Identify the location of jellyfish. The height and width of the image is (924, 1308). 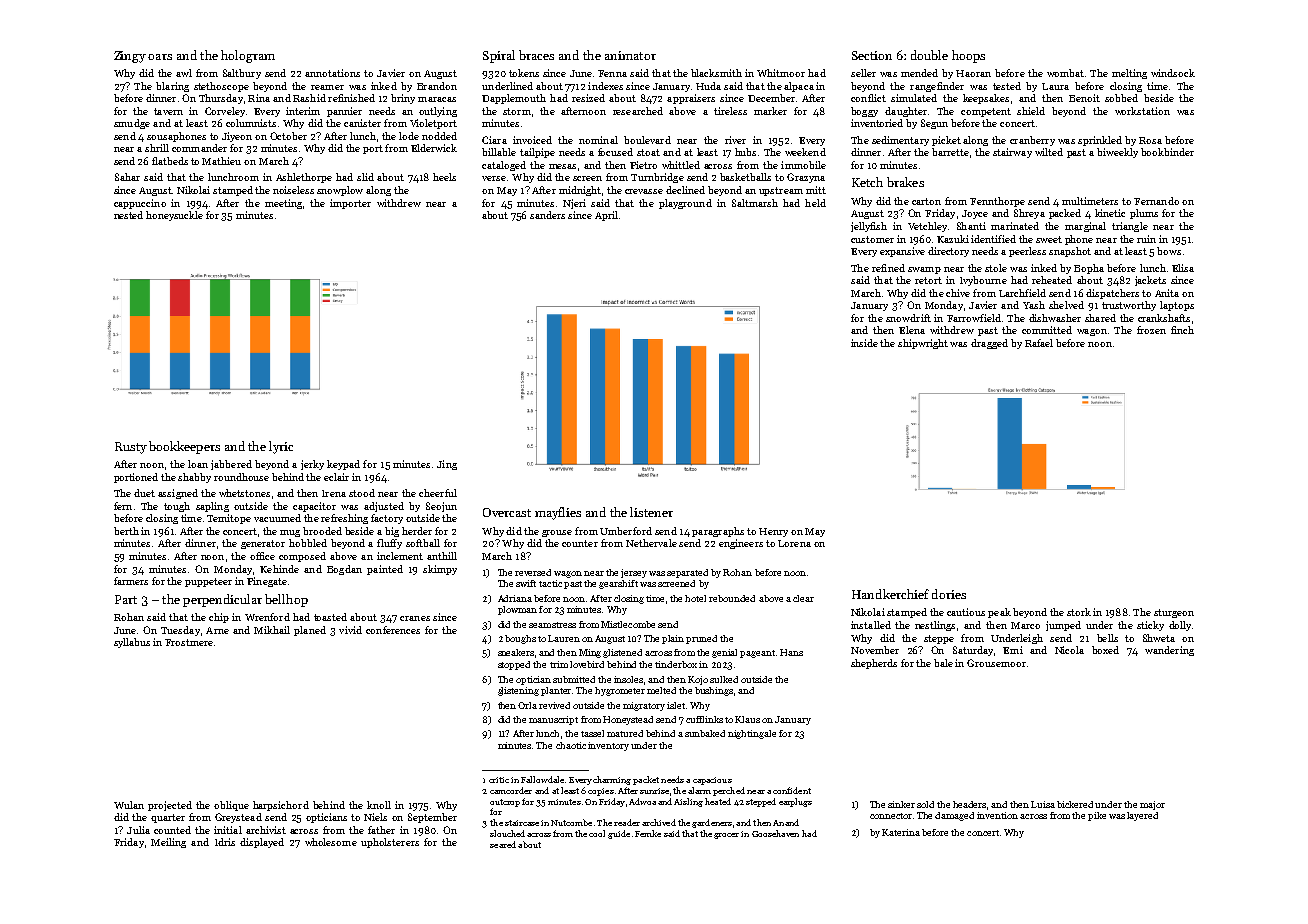
(869, 227).
